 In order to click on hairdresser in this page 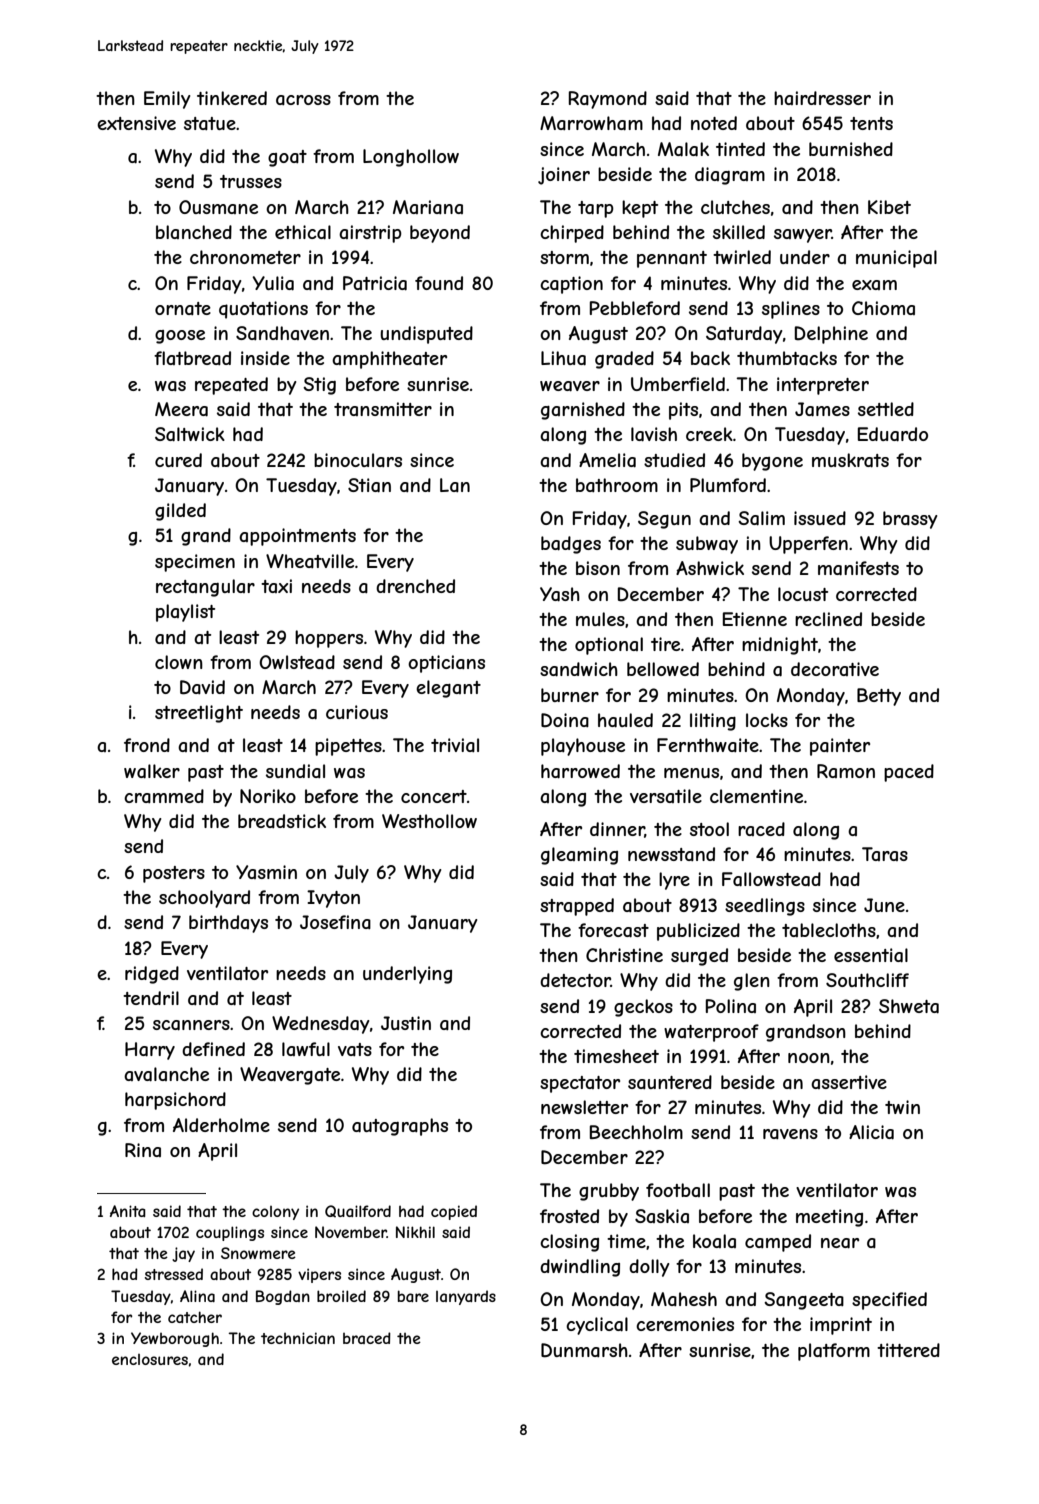, I will do `click(822, 98)`.
